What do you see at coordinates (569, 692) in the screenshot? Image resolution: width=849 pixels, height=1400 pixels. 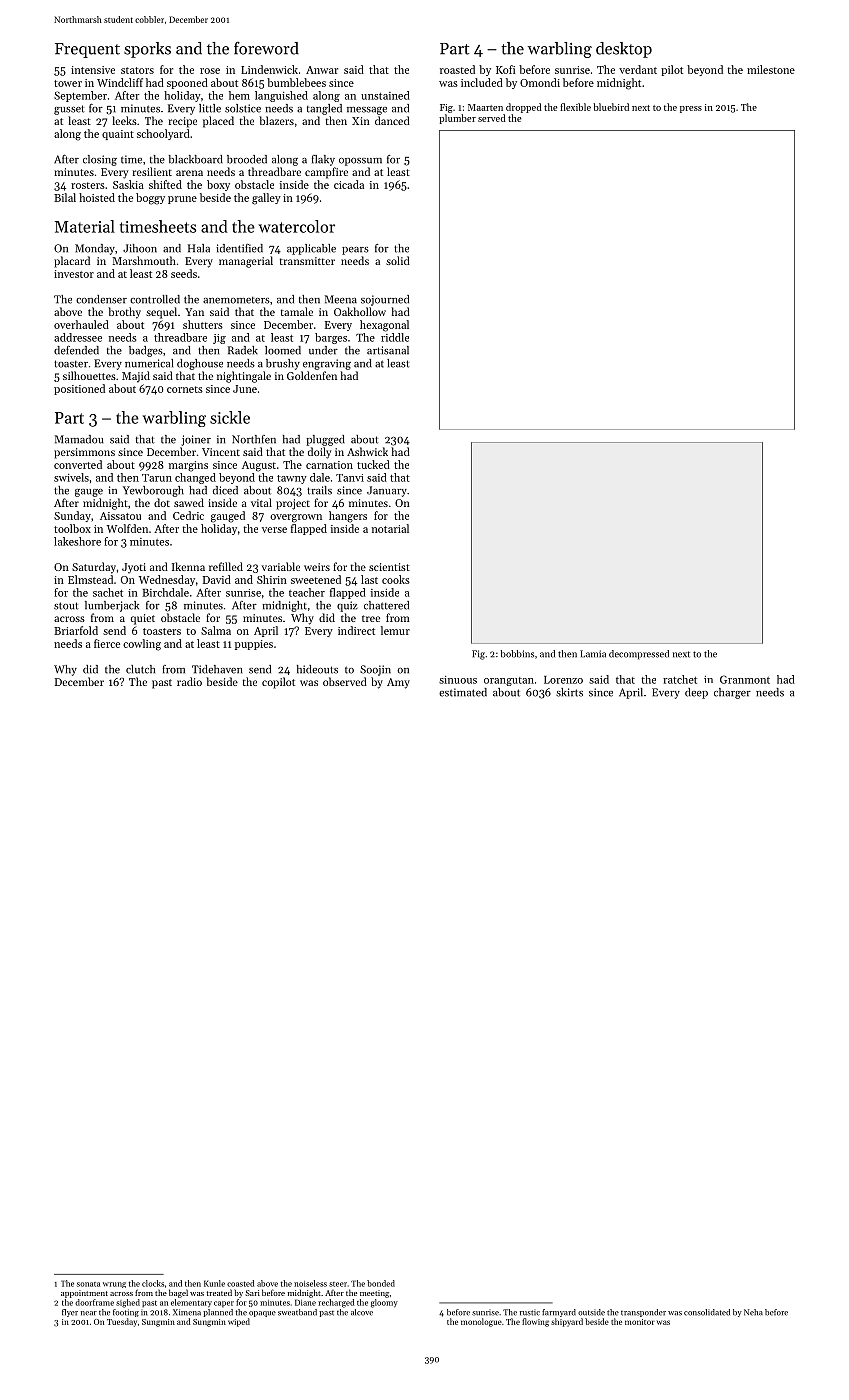 I see `skirts` at bounding box center [569, 692].
